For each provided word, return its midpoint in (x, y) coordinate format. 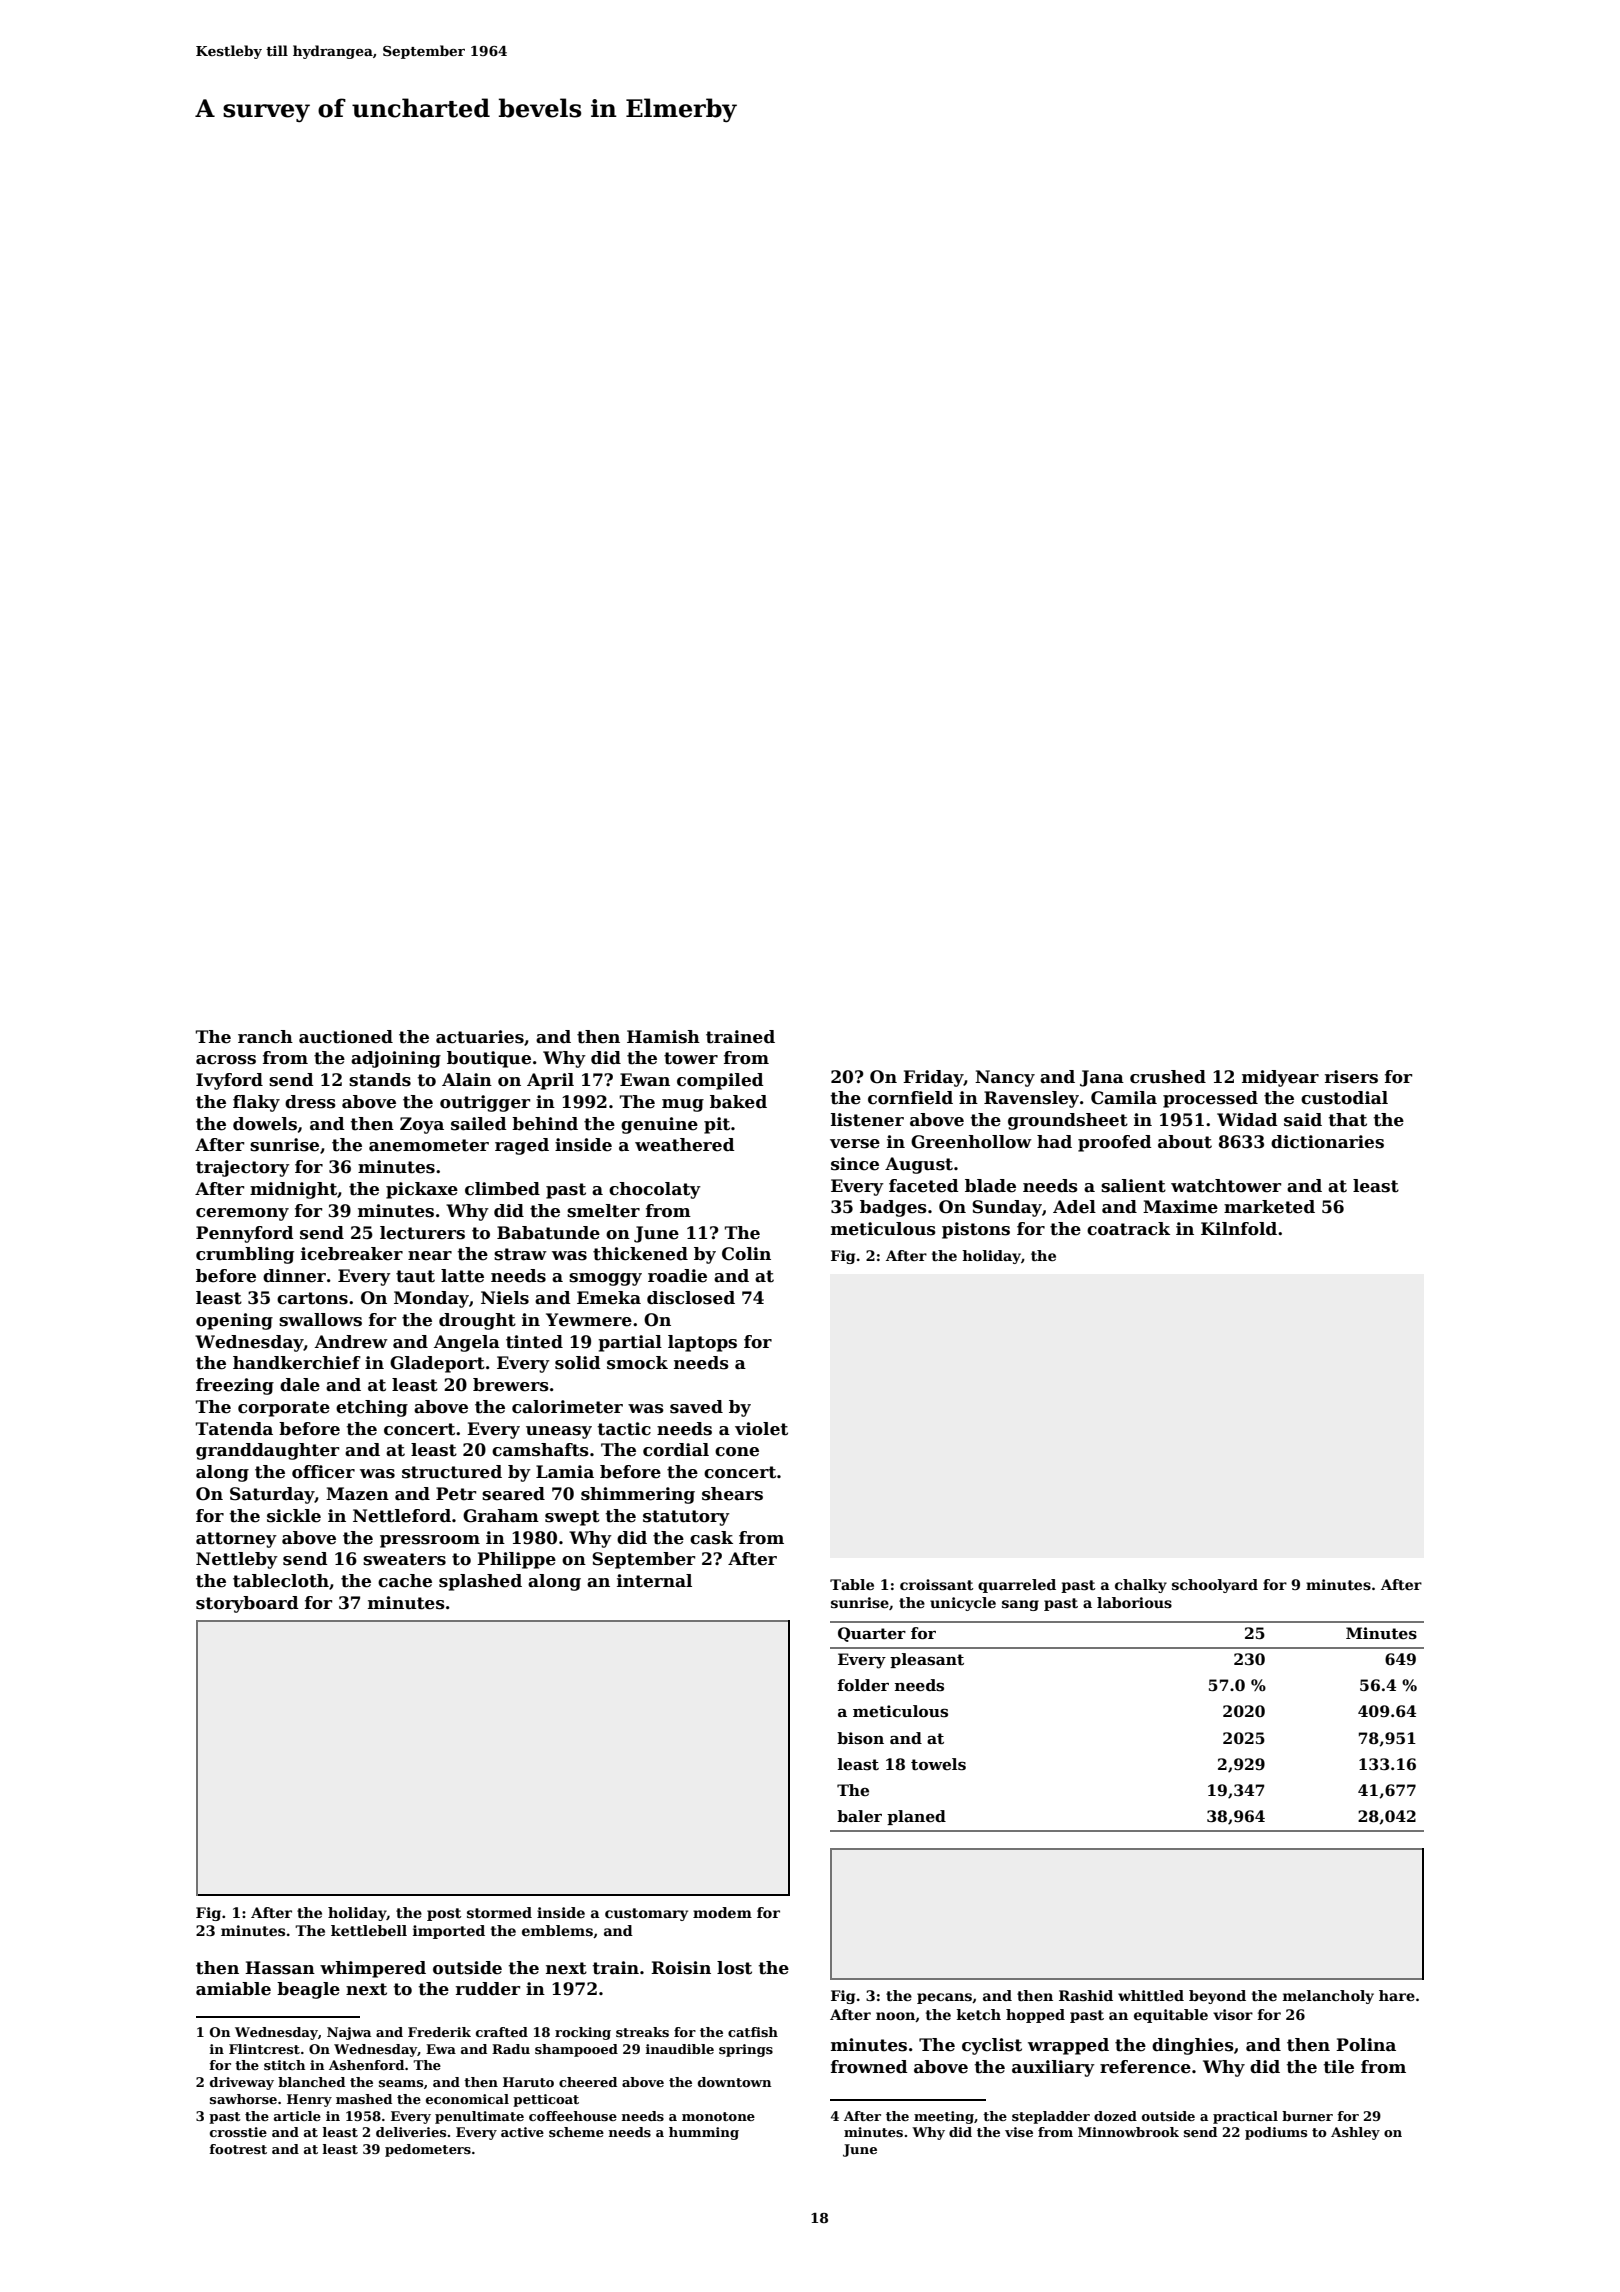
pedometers (428, 2150)
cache (405, 1581)
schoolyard (1215, 1586)
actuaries (480, 1037)
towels (938, 1764)
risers (1351, 1077)
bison (860, 1738)
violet (761, 1429)
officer (323, 1472)
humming (704, 2133)
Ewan (645, 1080)
